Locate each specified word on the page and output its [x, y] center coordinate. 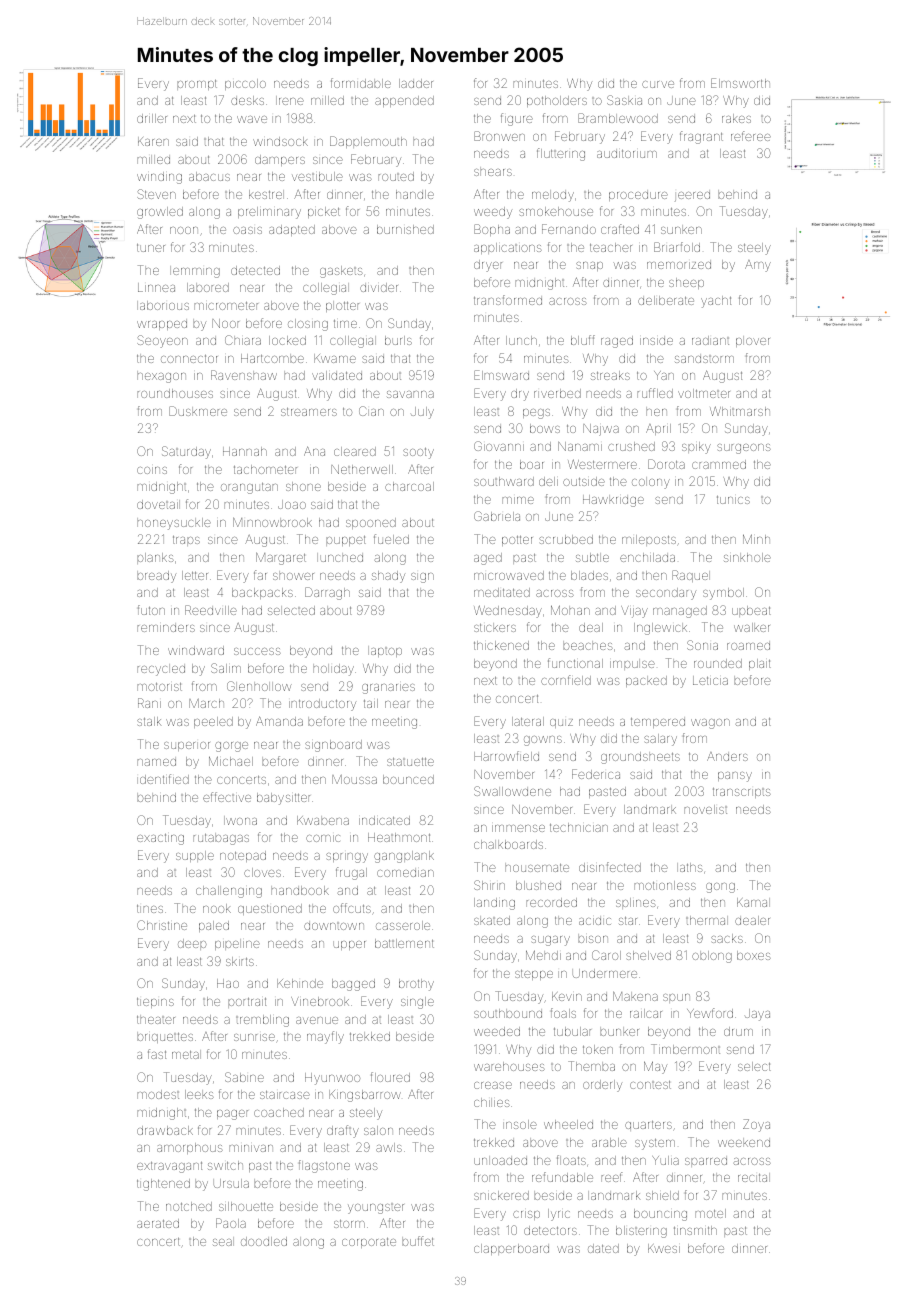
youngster [376, 1208]
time [345, 324]
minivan [251, 1148]
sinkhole [747, 557]
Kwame [335, 358]
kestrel [266, 194]
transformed [508, 300]
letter [195, 575]
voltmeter [704, 393]
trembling [262, 1021]
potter [517, 541]
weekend [744, 1142]
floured [390, 1077]
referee [751, 136]
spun [676, 998]
